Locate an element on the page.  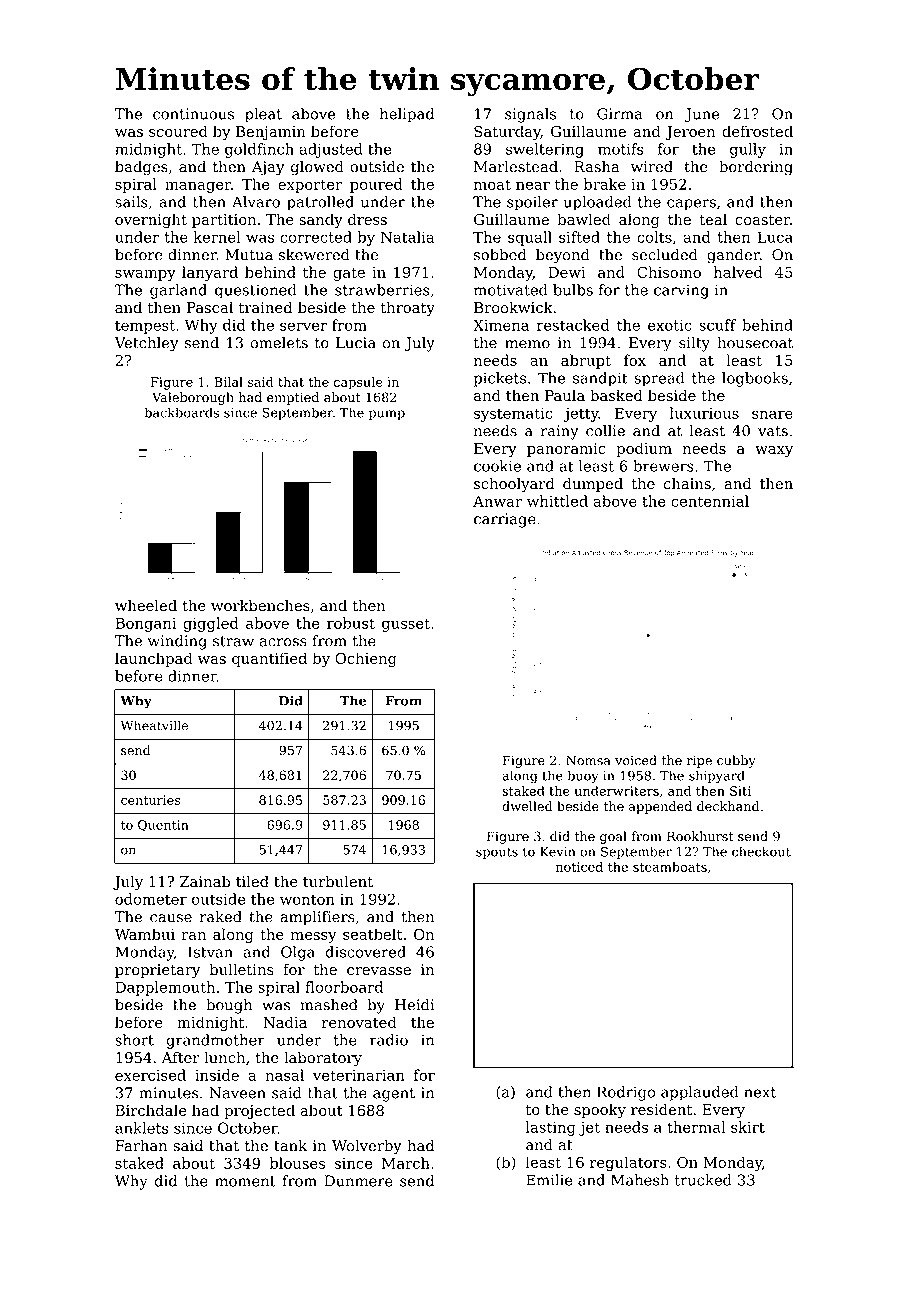
continuous is located at coordinates (193, 114).
